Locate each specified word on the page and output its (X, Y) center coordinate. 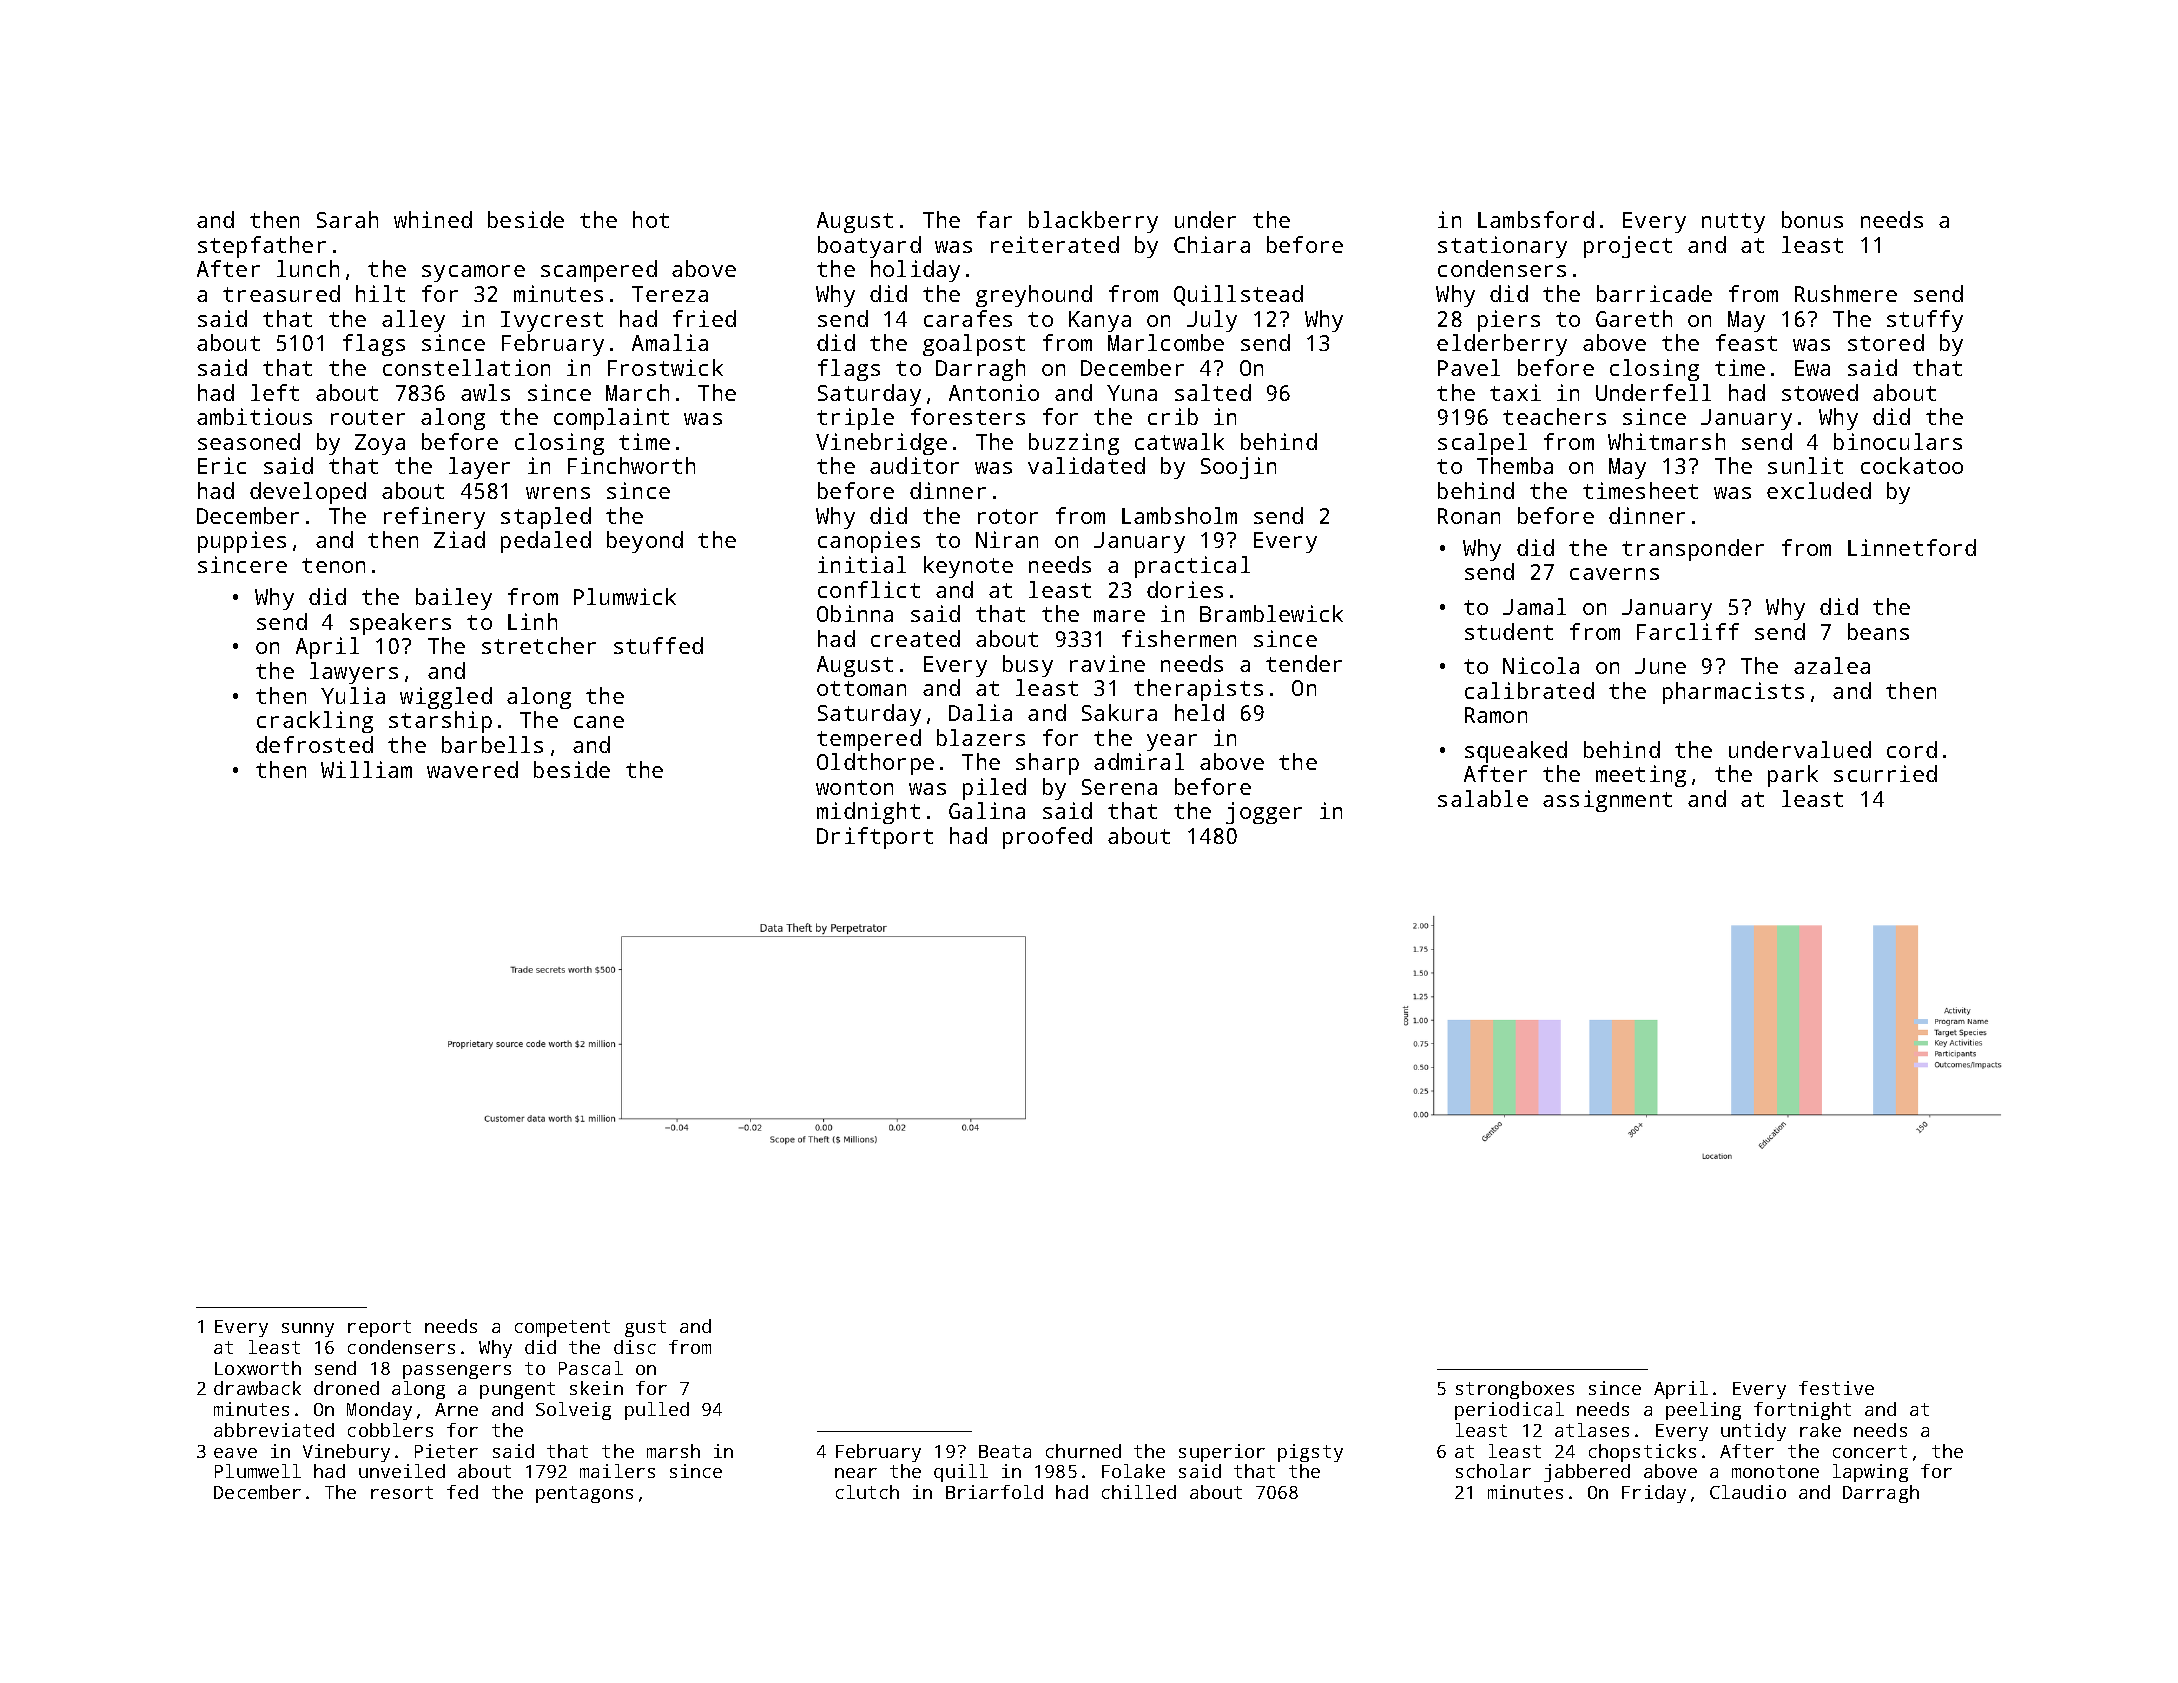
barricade (1654, 293)
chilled (1139, 1492)
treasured (281, 293)
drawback (257, 1388)
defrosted (314, 744)
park (1793, 776)
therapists (1198, 690)
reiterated (1055, 244)
